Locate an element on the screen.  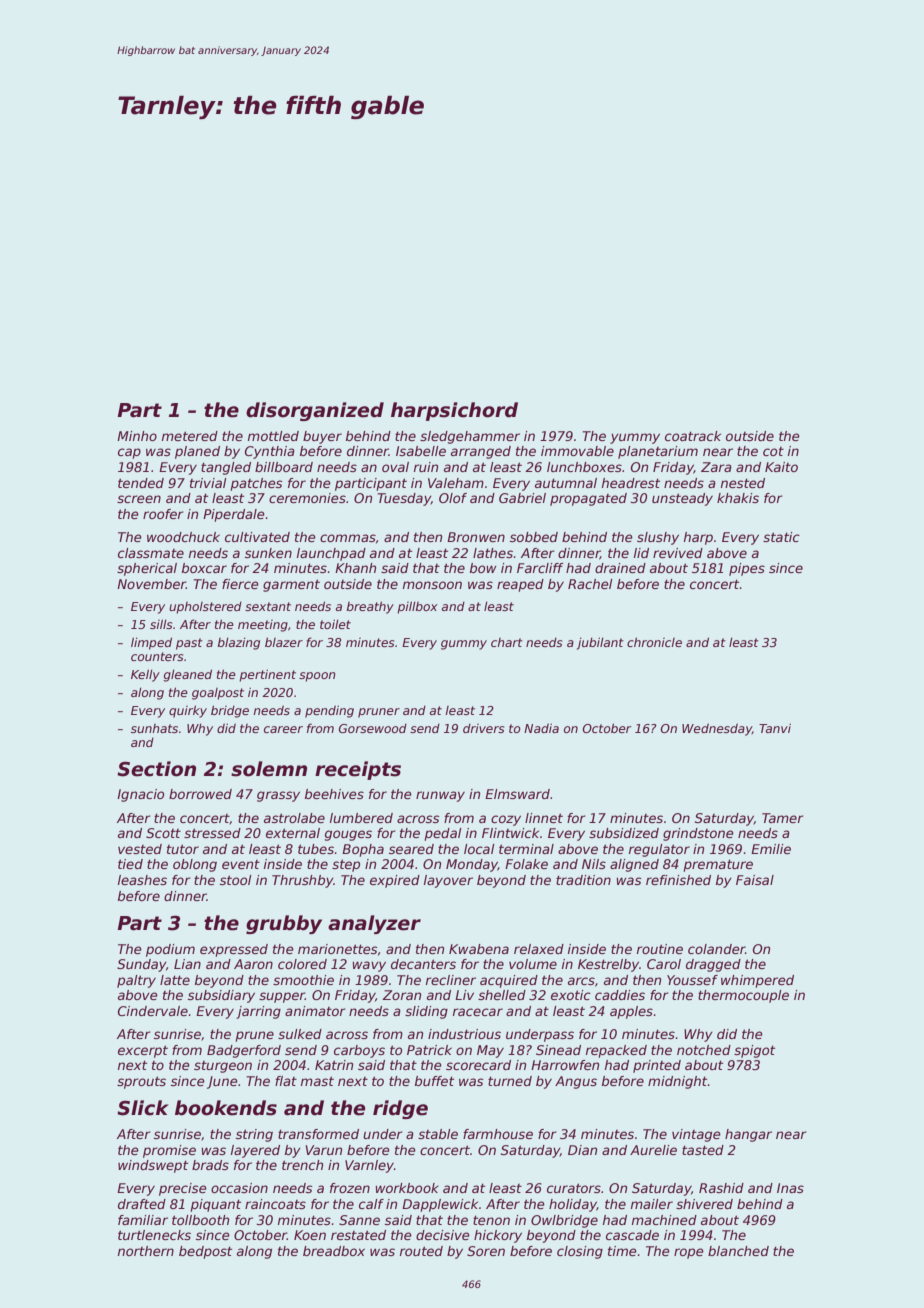
turtlenecks is located at coordinates (154, 1235).
